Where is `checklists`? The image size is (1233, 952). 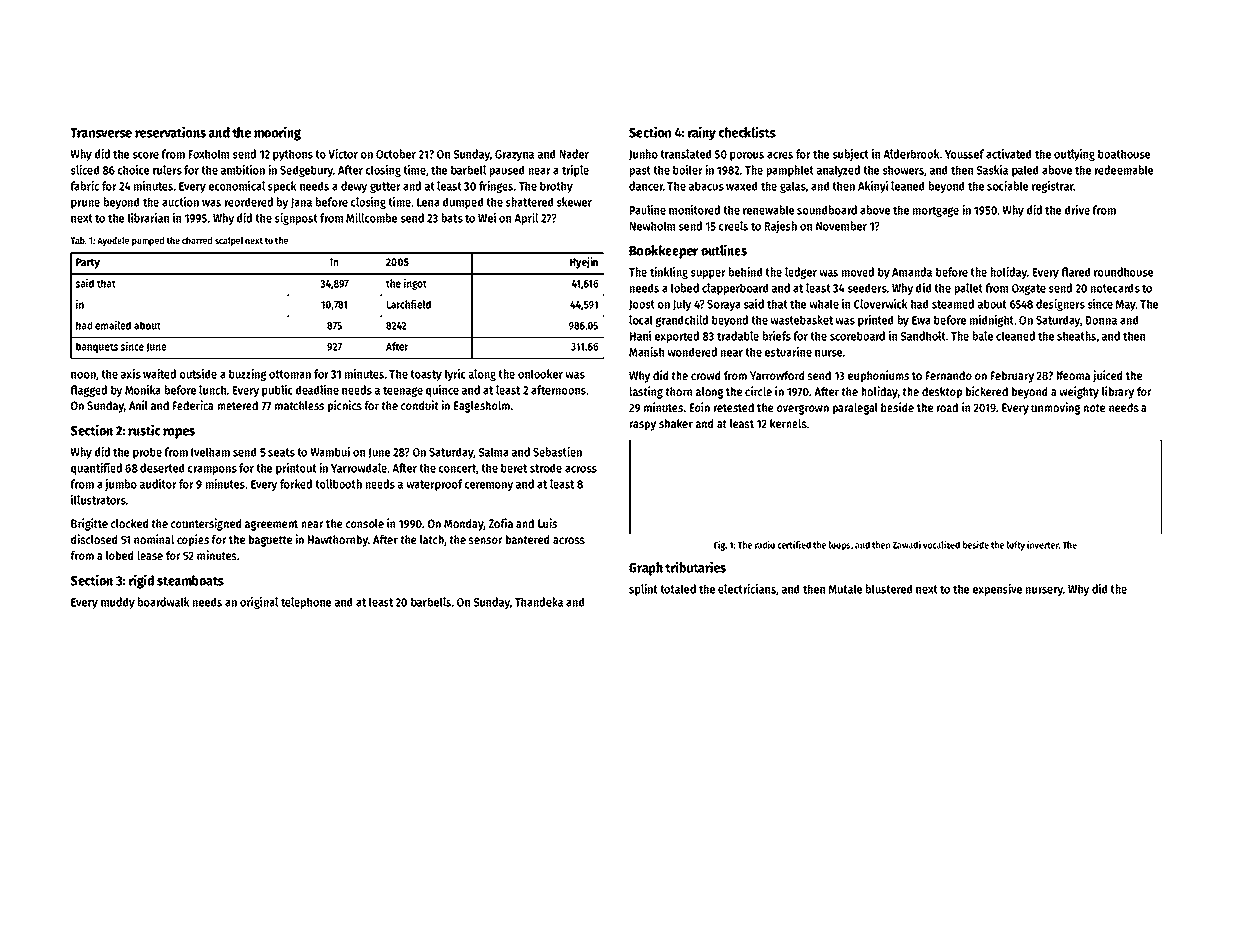
checklists is located at coordinates (747, 132).
